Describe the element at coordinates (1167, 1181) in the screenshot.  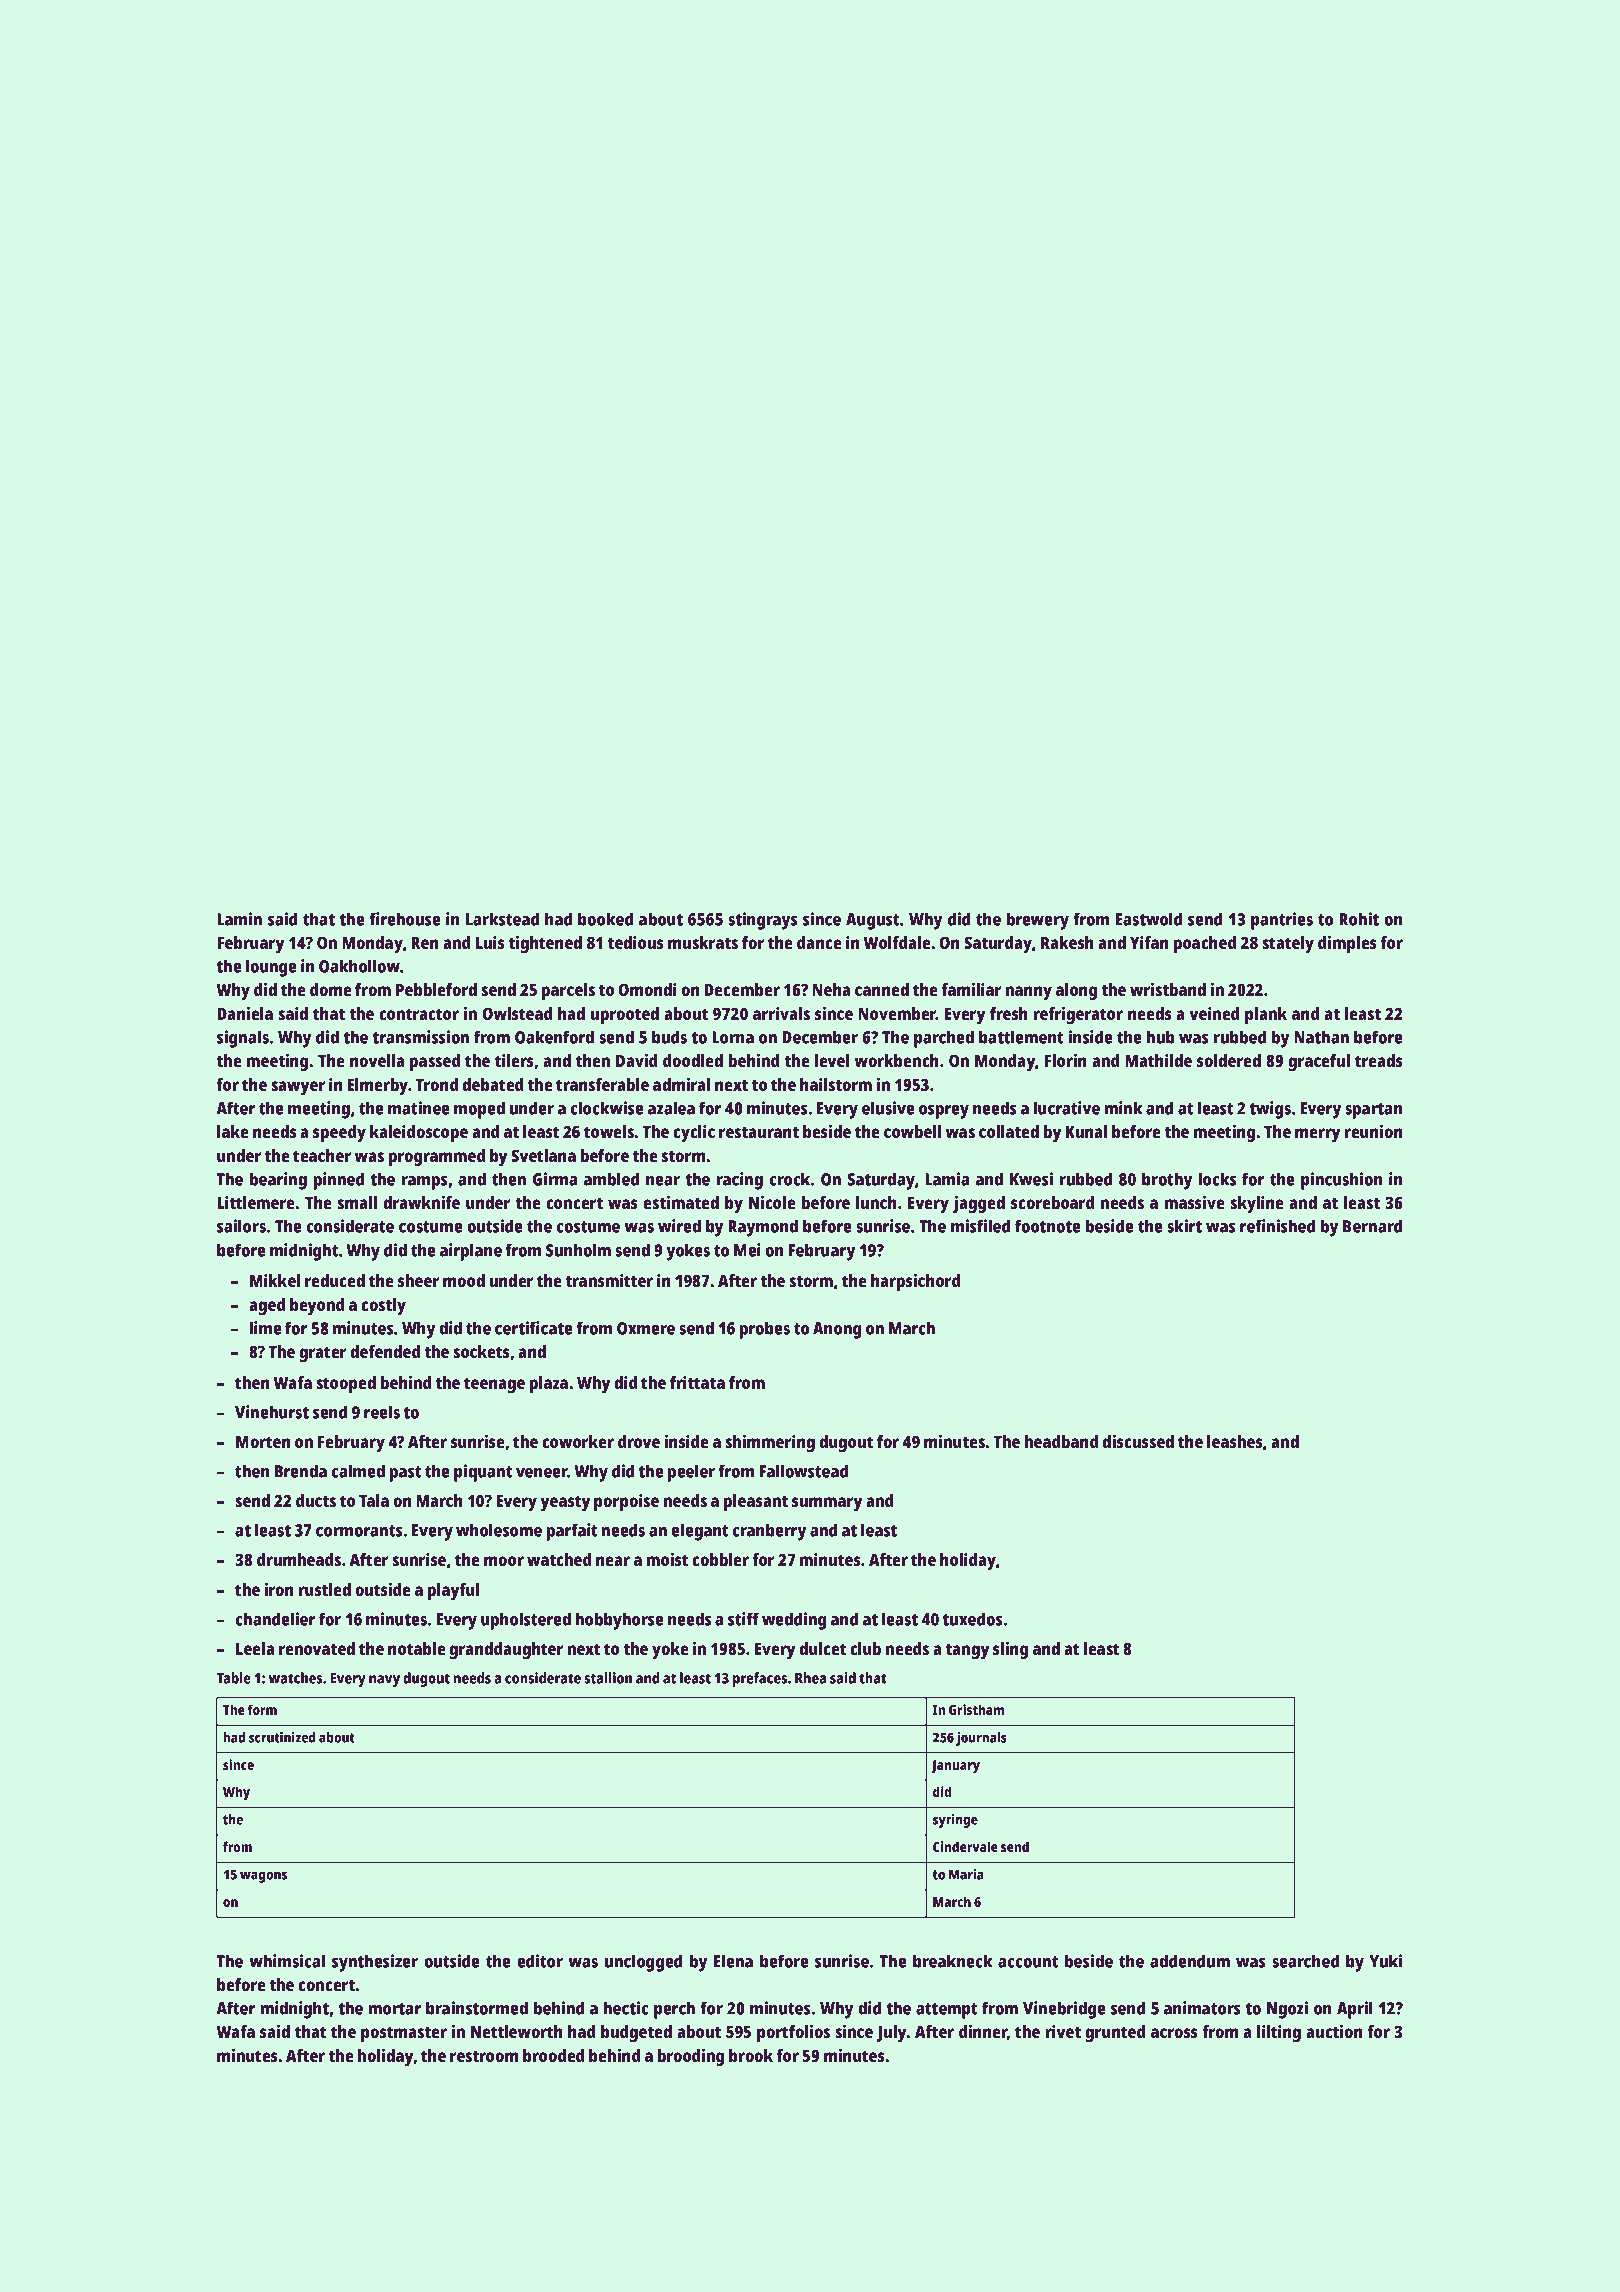
I see `brothy` at that location.
